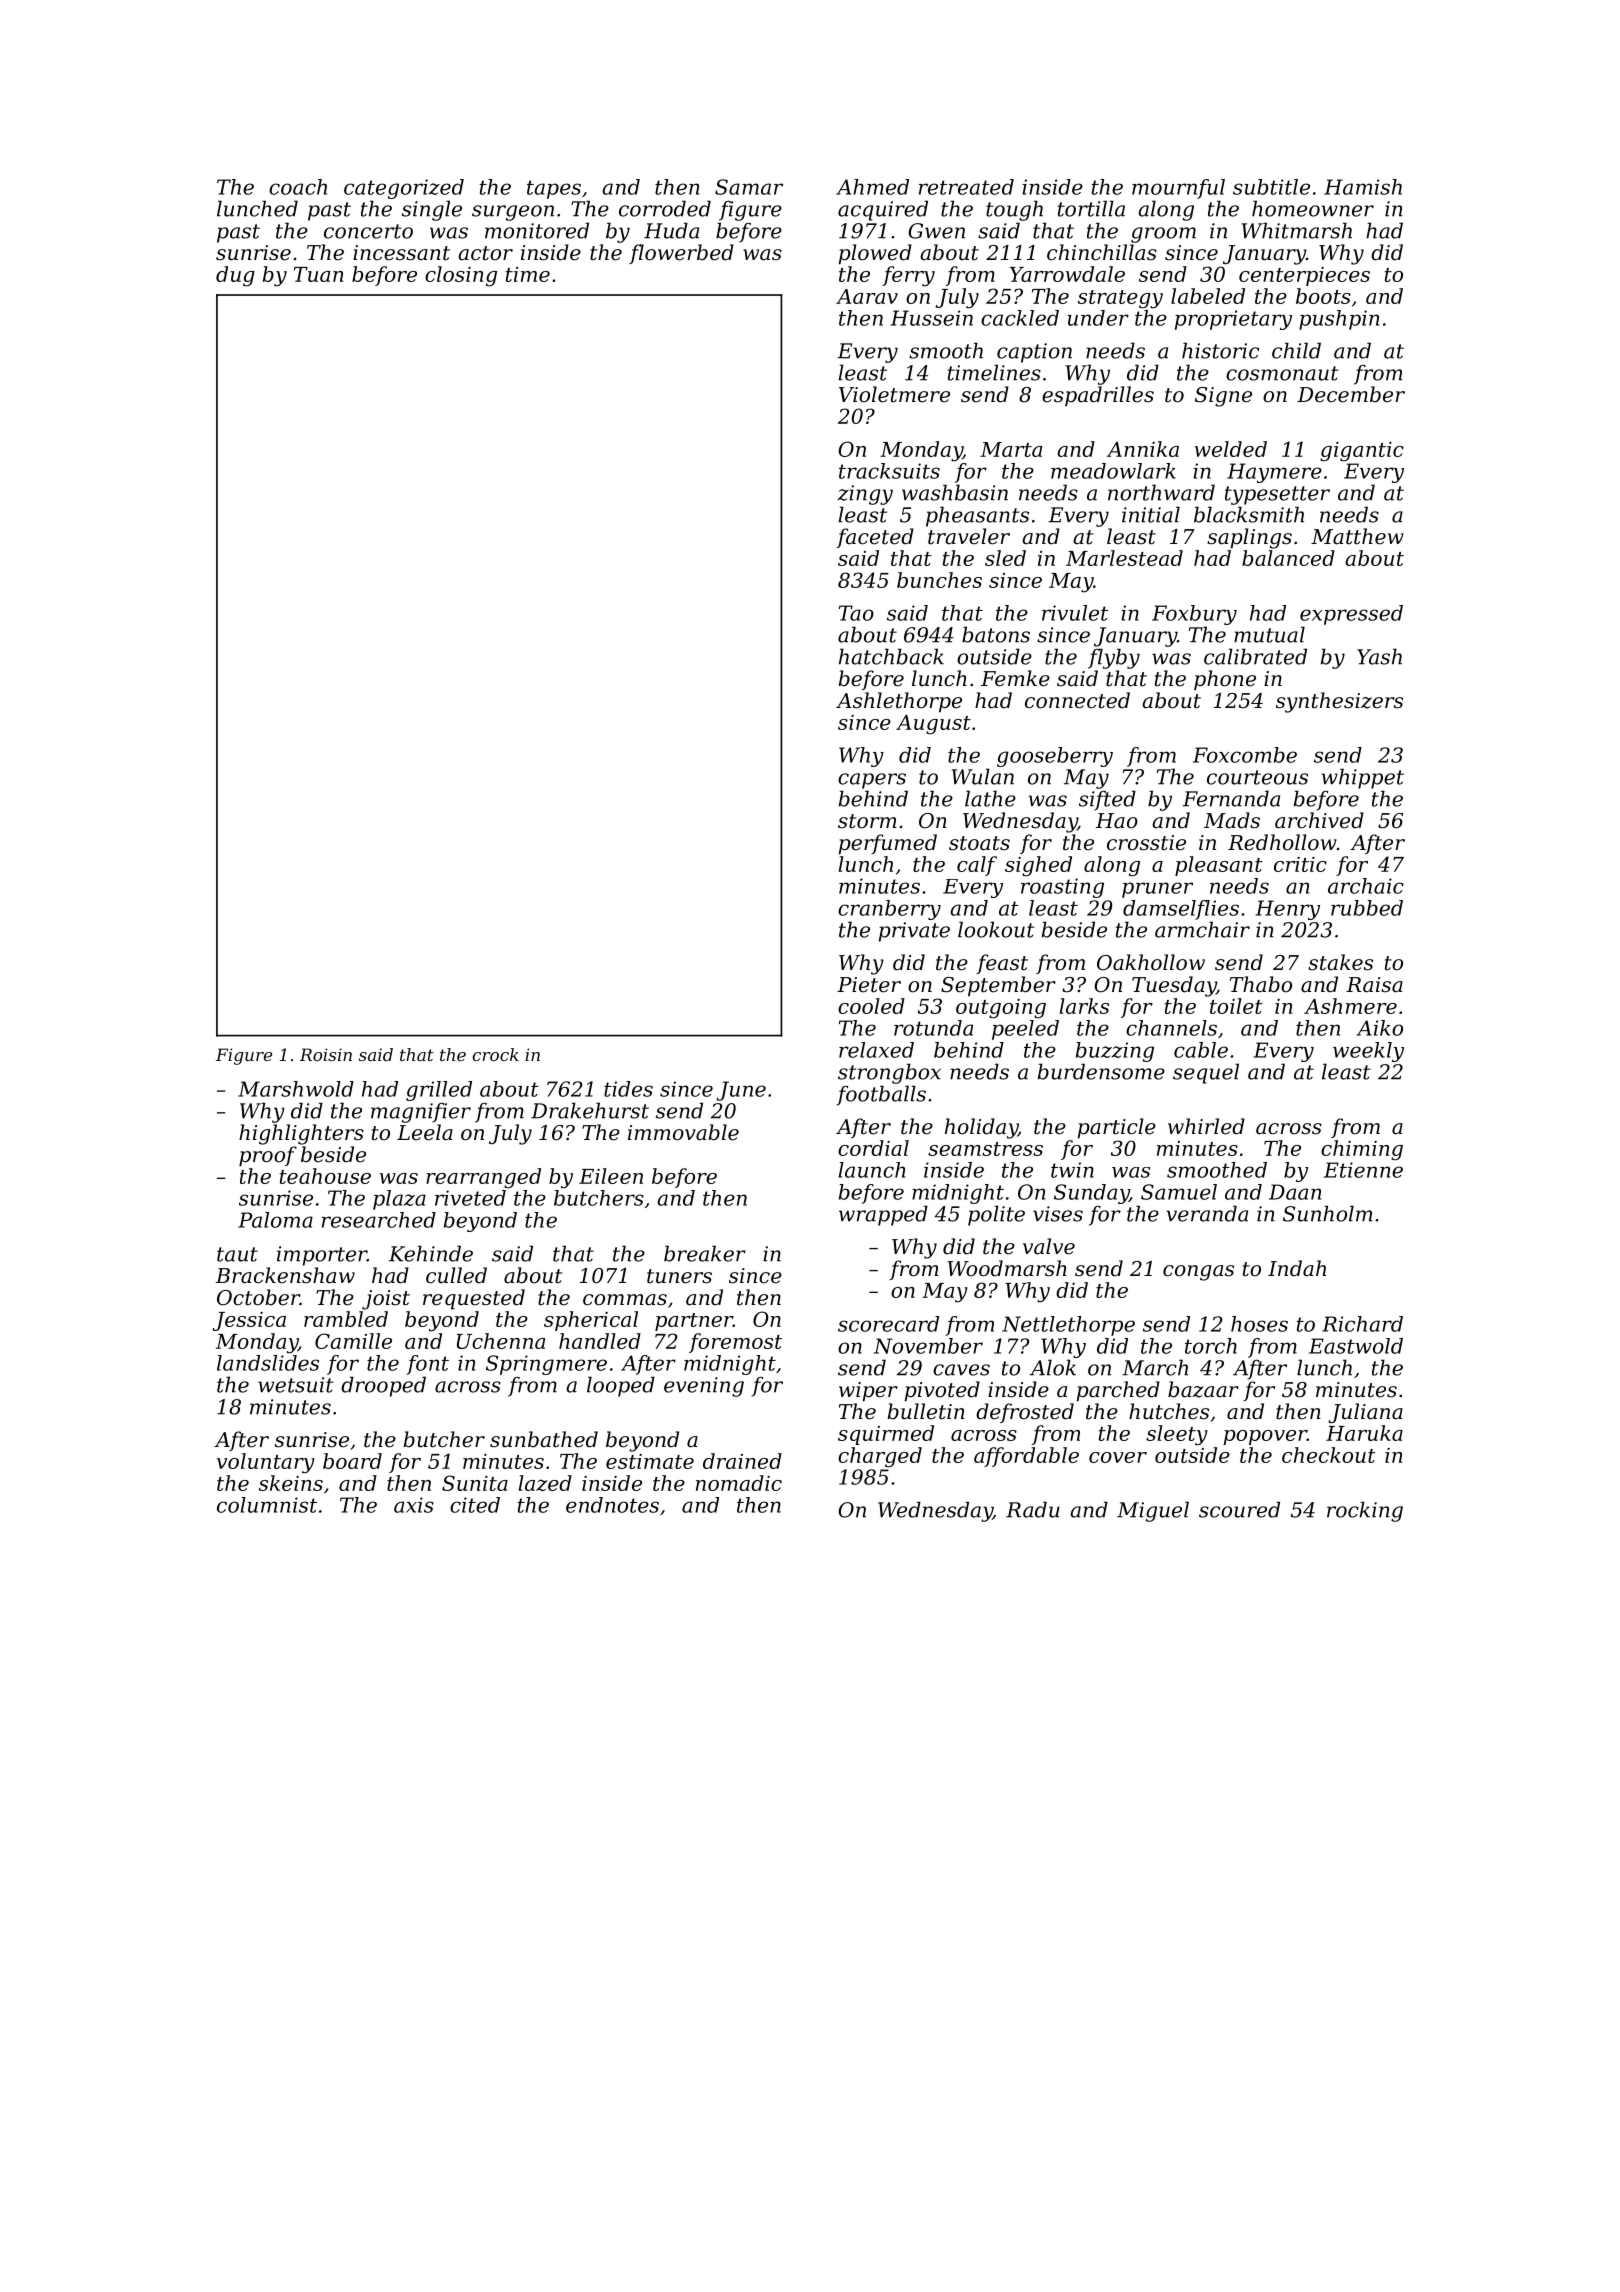 This screenshot has width=1620, height=2292. Describe the element at coordinates (705, 1253) in the screenshot. I see `breaker` at that location.
